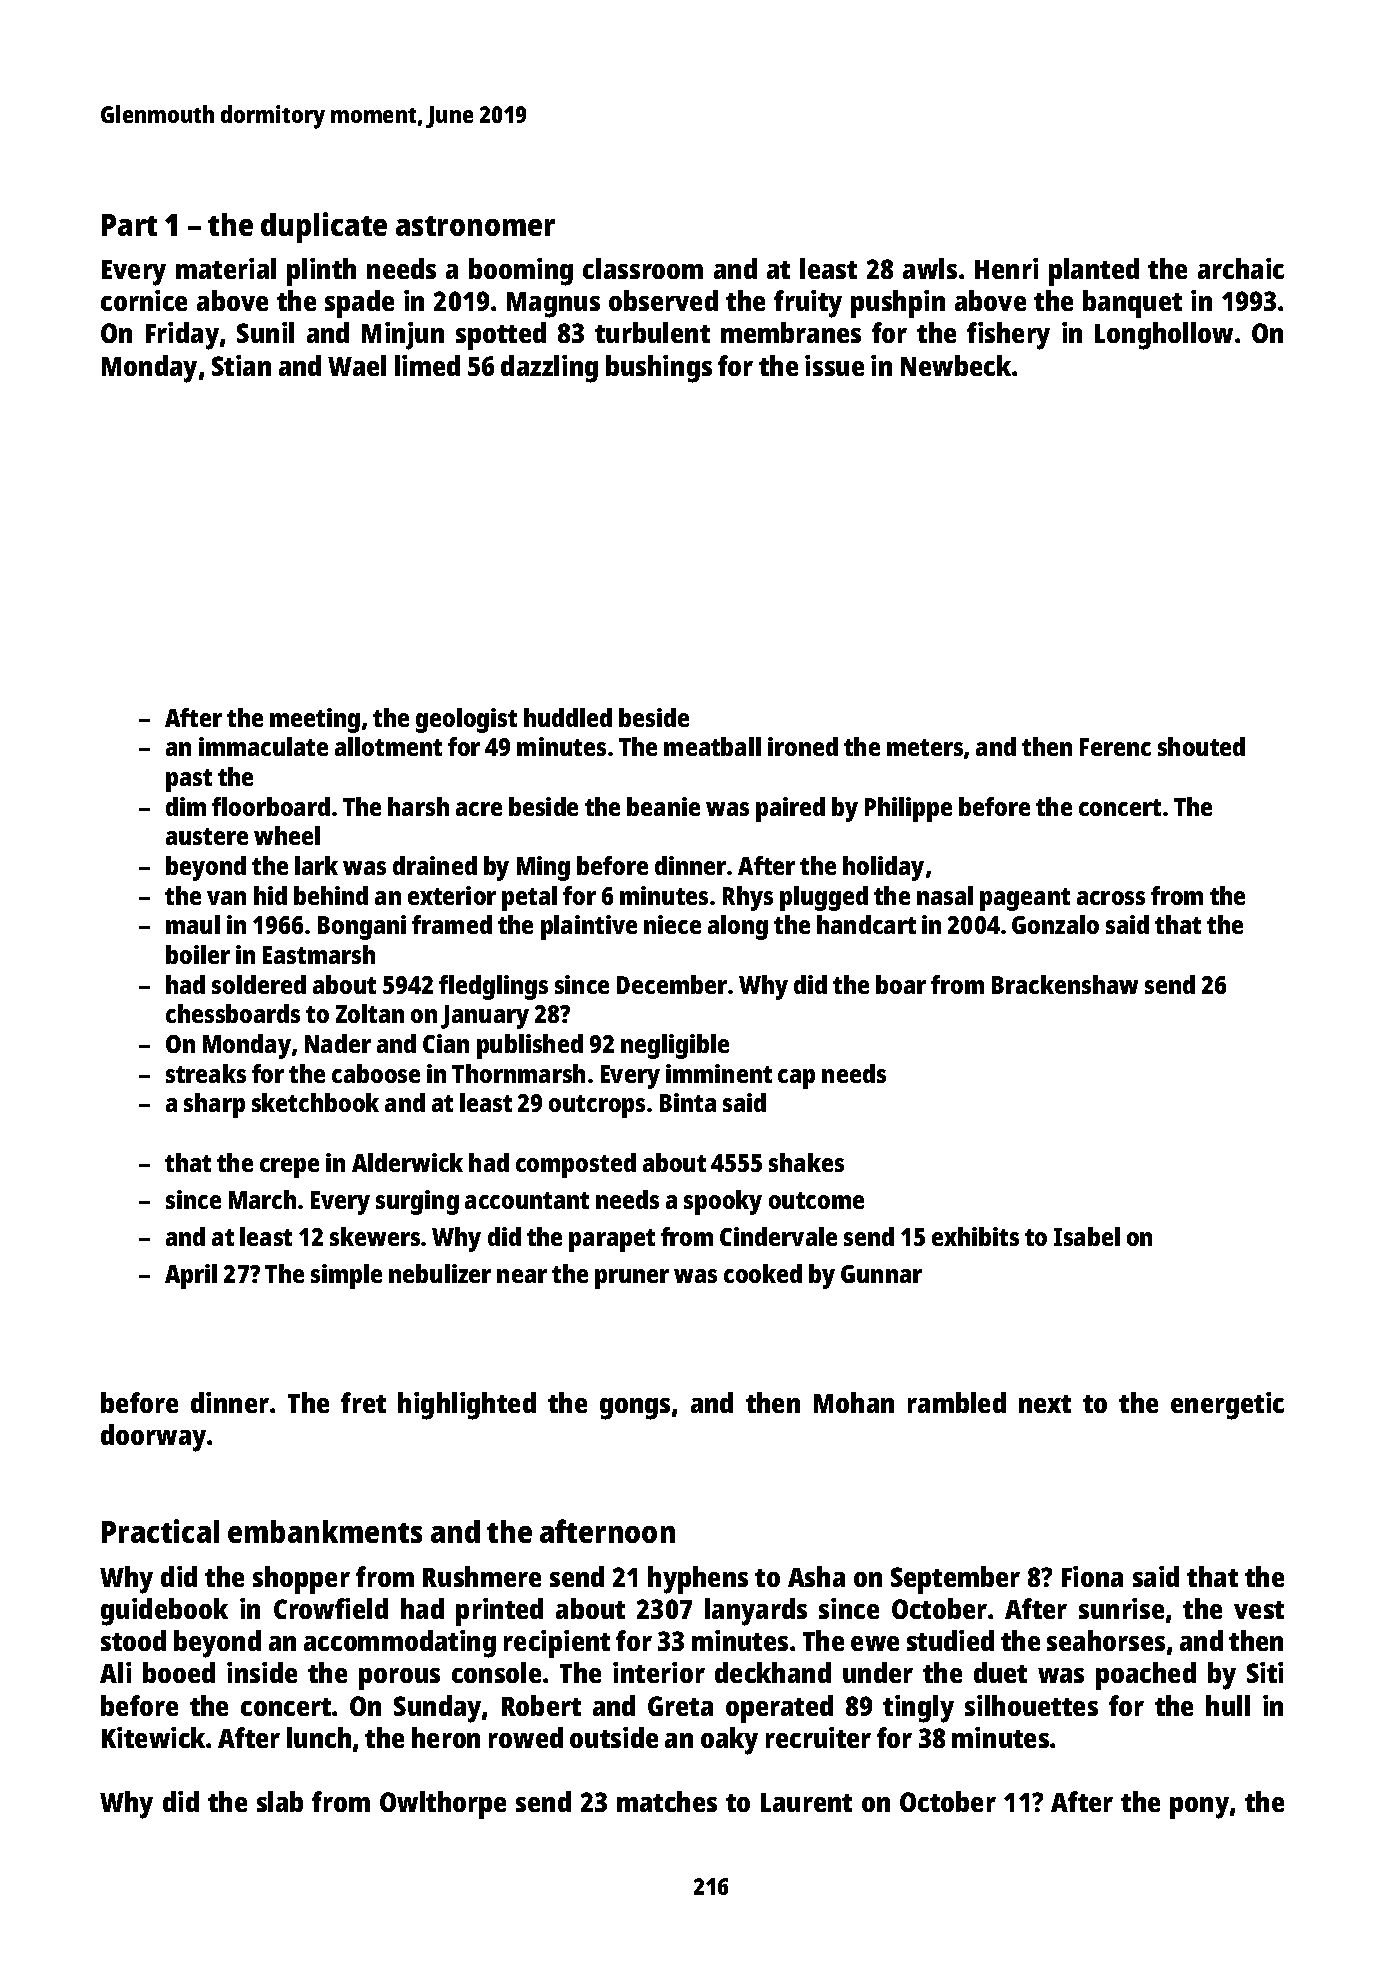 This page has width=1386, height=1969. I want to click on allotment, so click(388, 746).
